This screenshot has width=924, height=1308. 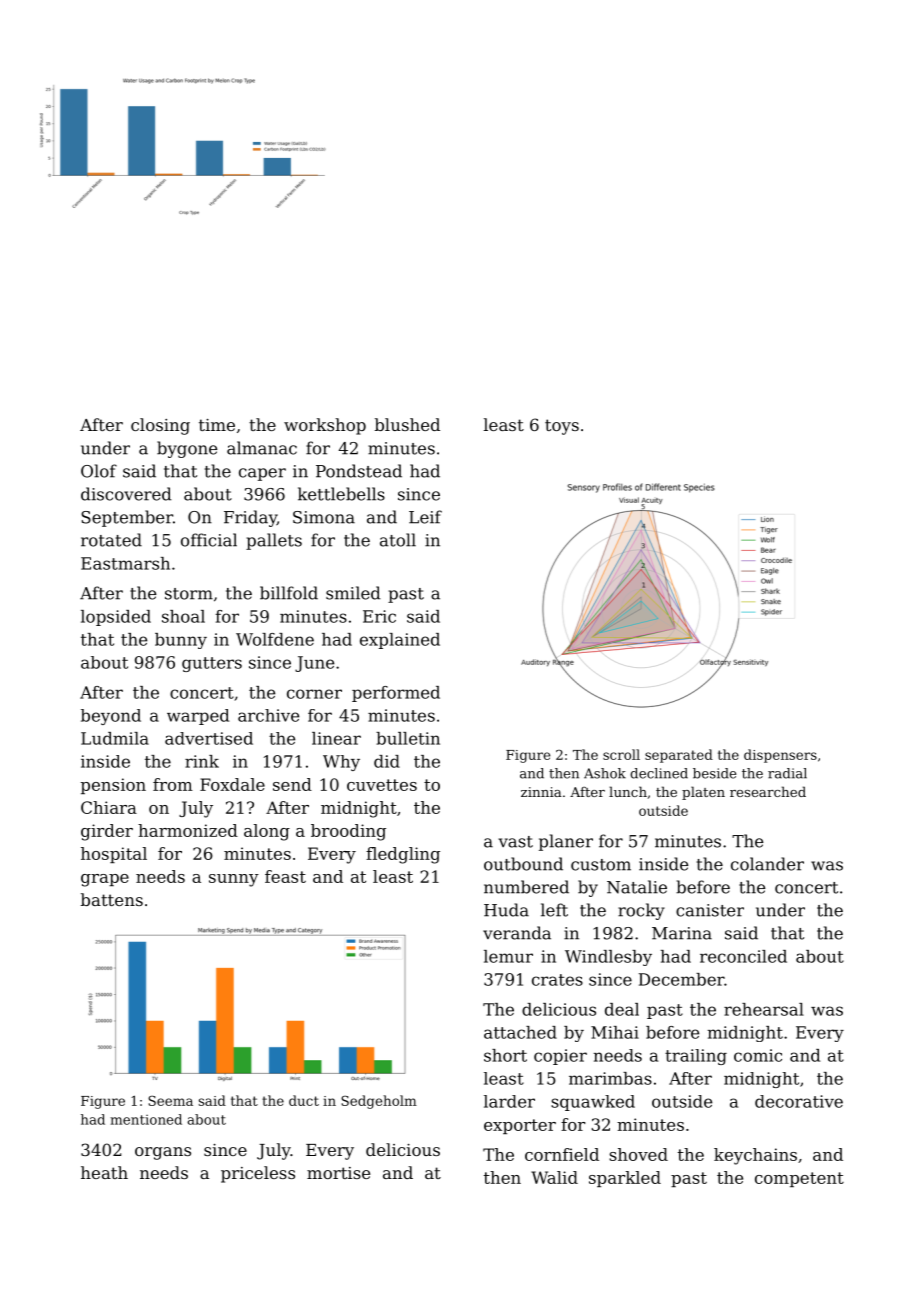 What do you see at coordinates (621, 754) in the screenshot?
I see `scroll` at bounding box center [621, 754].
